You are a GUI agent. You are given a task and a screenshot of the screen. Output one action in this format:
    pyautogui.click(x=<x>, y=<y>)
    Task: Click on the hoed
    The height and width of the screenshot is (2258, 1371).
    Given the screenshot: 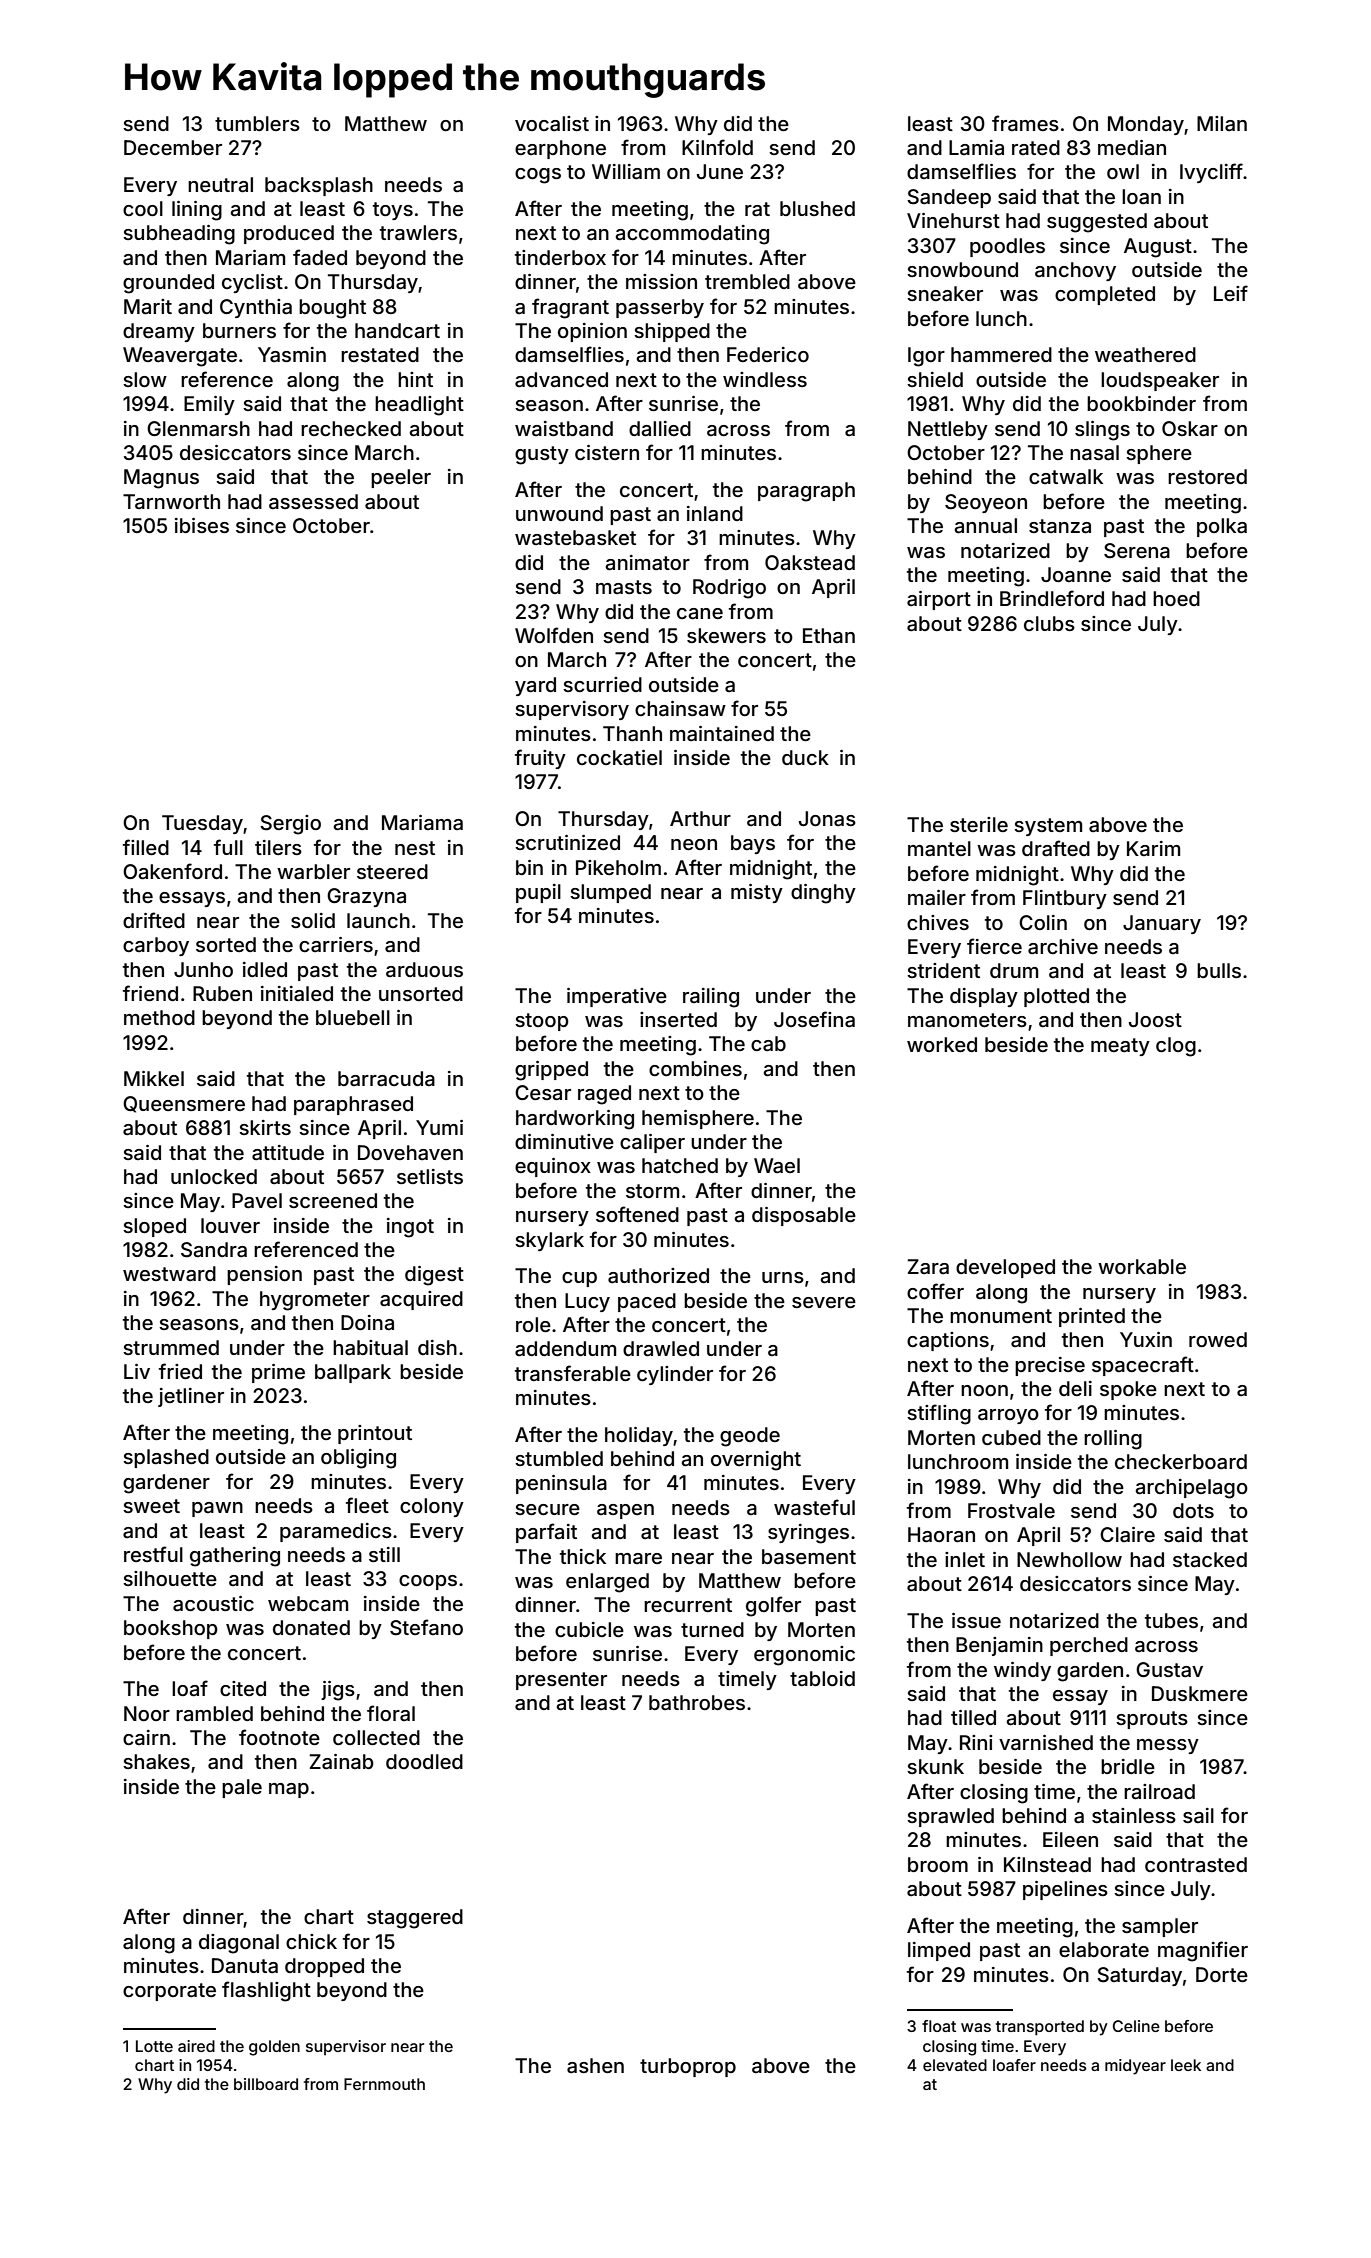 What is the action you would take?
    pyautogui.click(x=1176, y=598)
